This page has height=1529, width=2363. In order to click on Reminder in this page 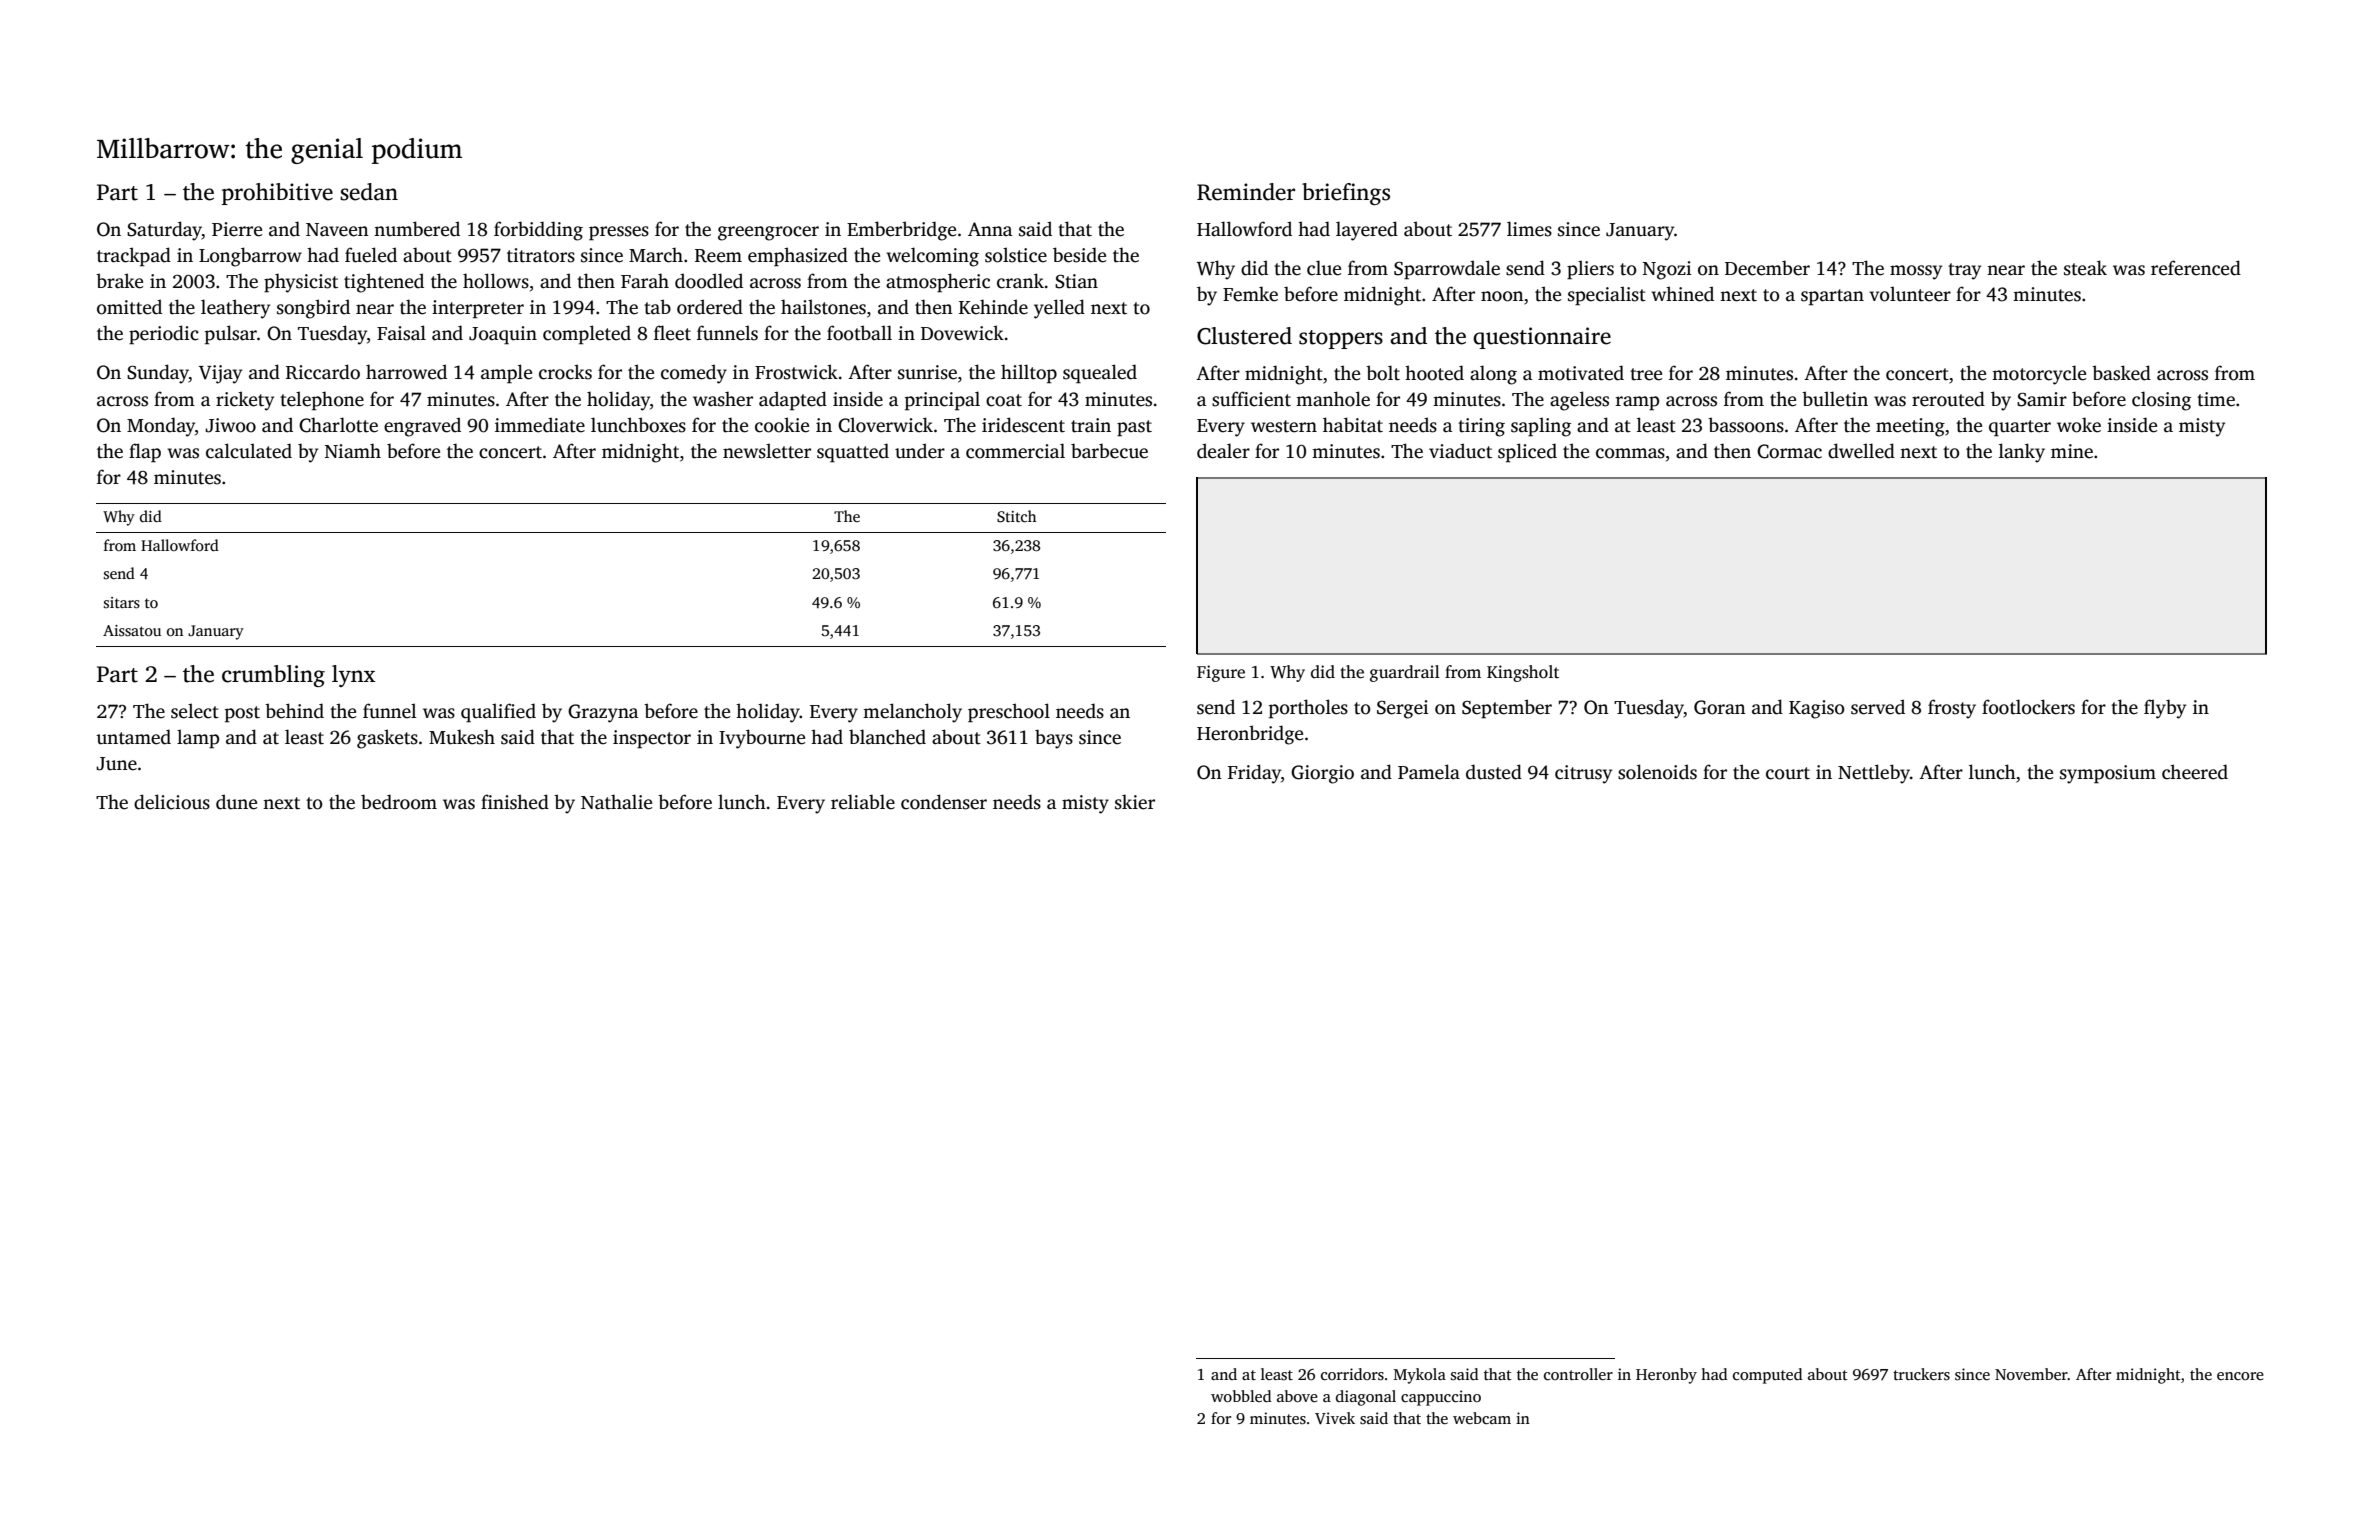, I will do `click(1246, 192)`.
